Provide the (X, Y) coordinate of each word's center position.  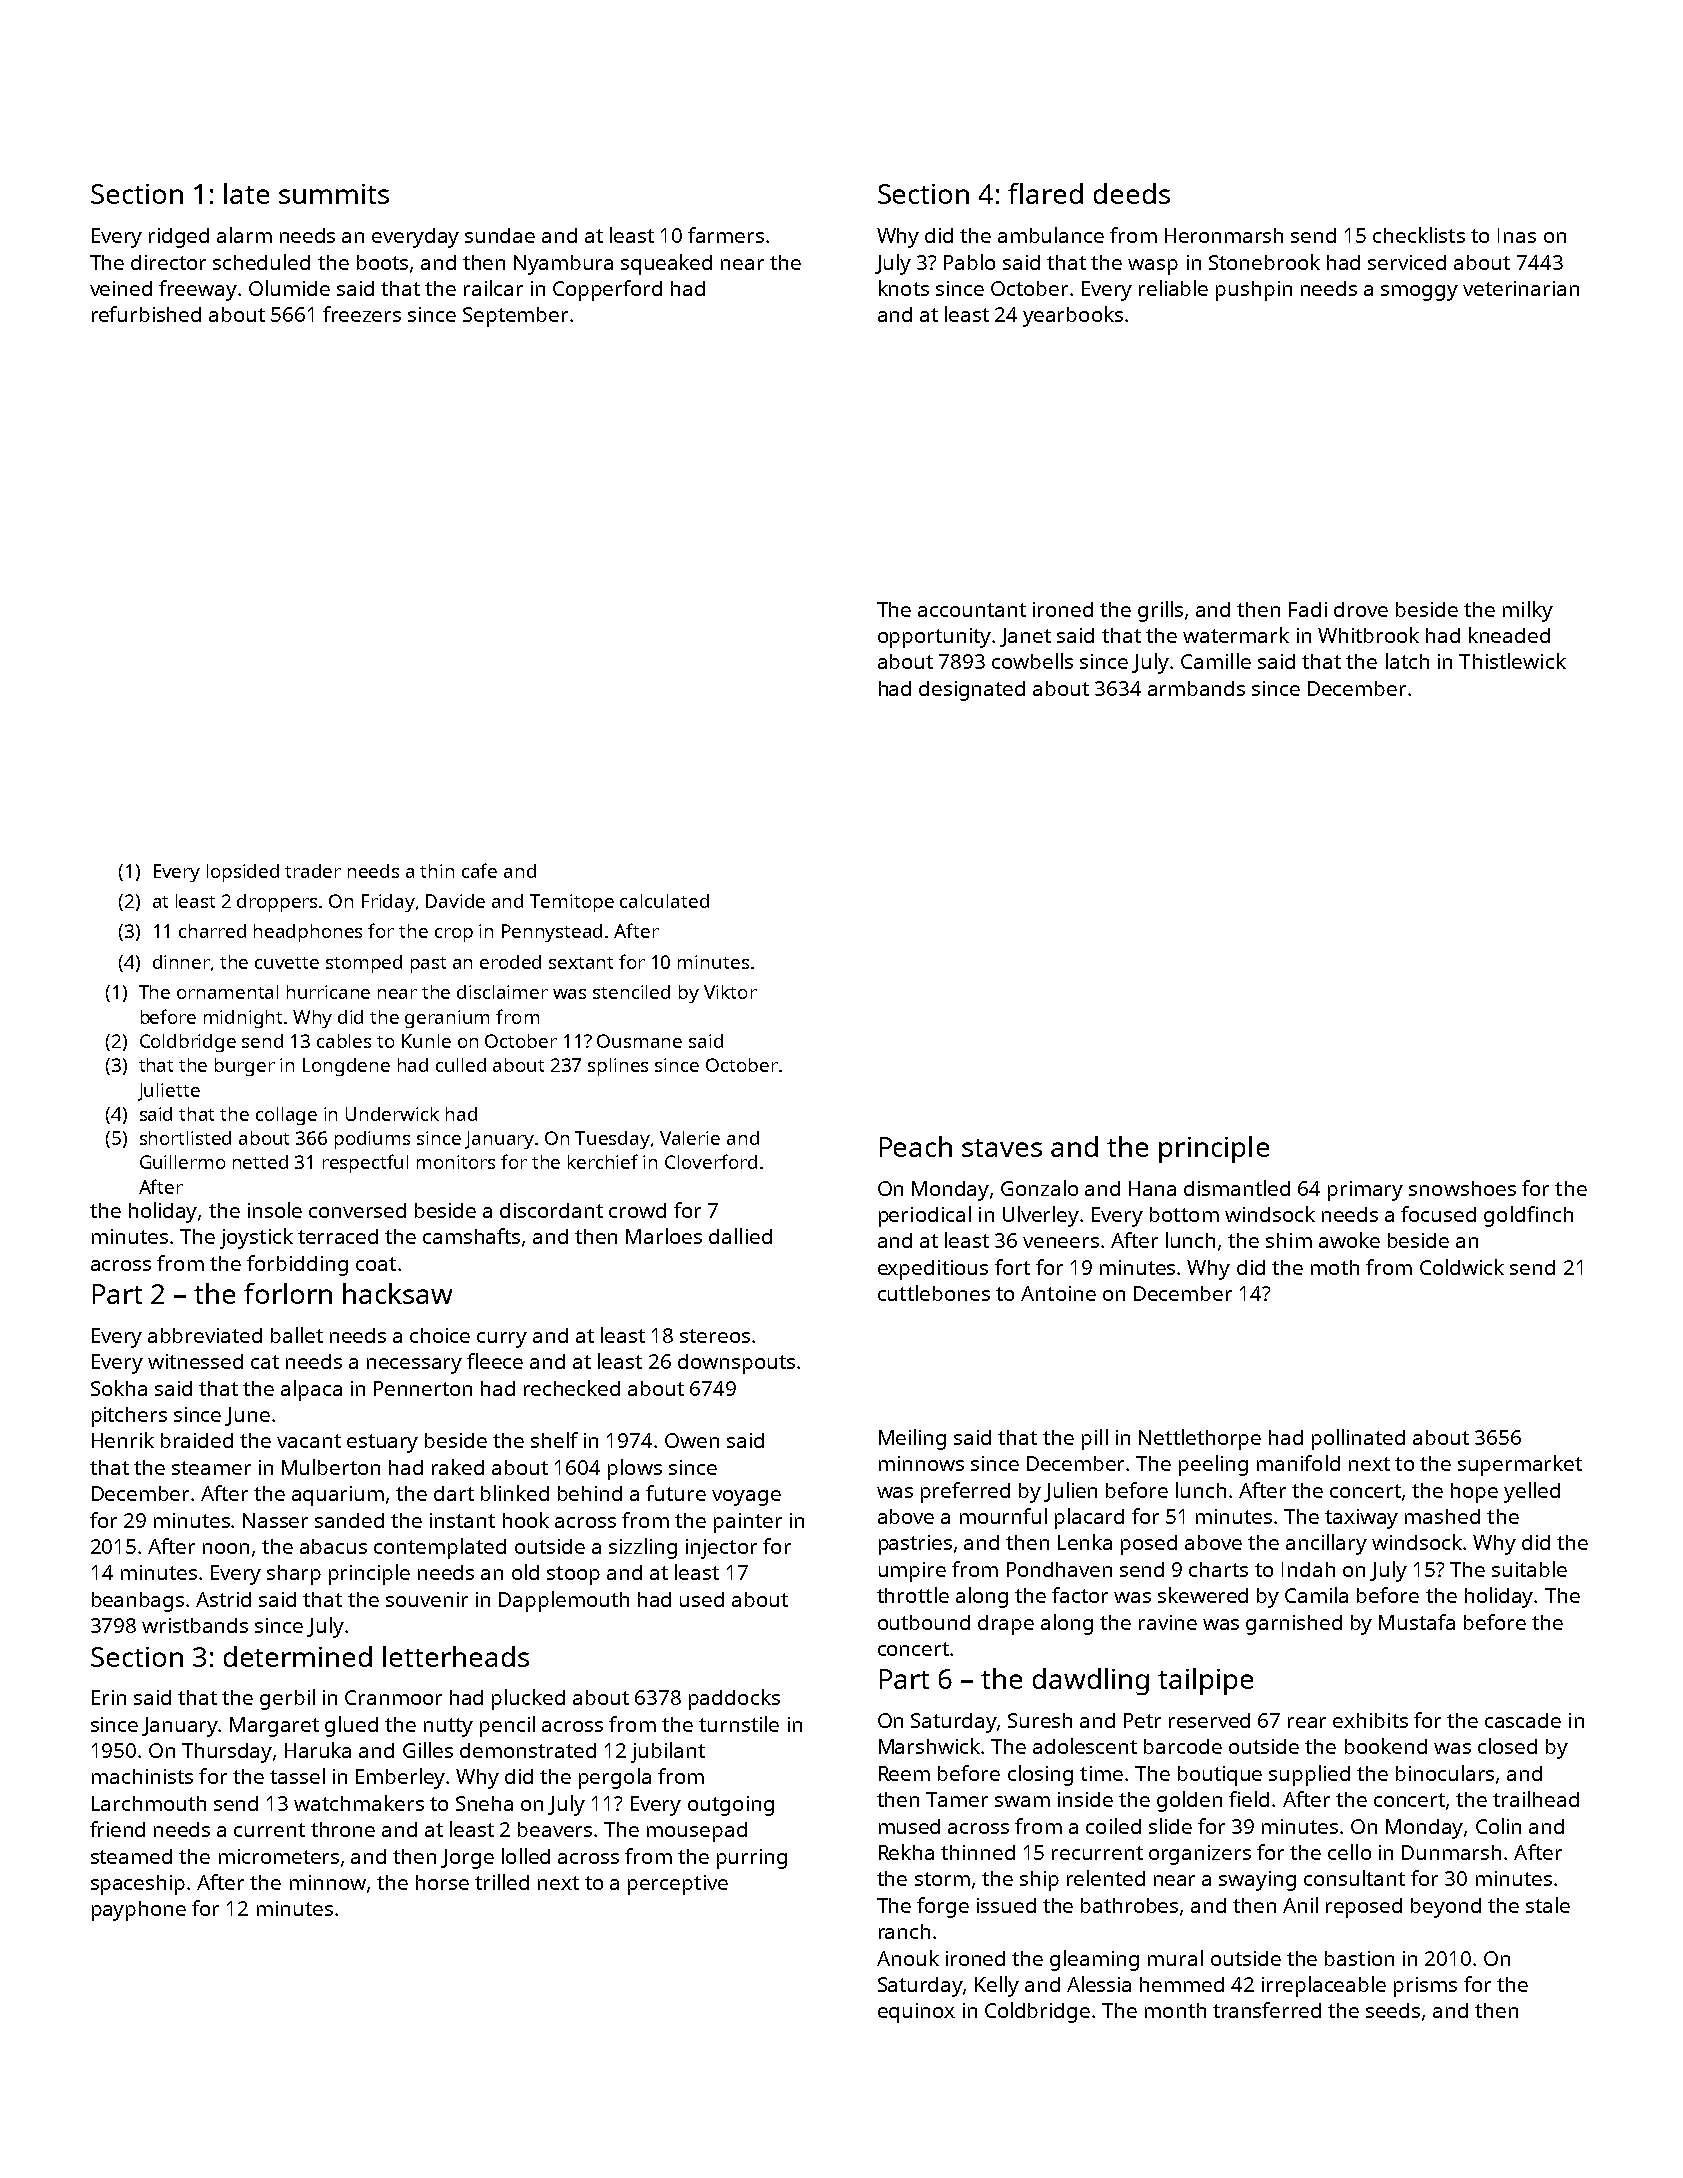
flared (1045, 193)
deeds (1132, 193)
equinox (916, 2013)
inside (1085, 1799)
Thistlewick (1512, 661)
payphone (139, 1911)
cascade (1523, 1720)
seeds (1393, 2010)
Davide (455, 901)
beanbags (138, 1602)
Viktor (730, 992)
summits (334, 194)
